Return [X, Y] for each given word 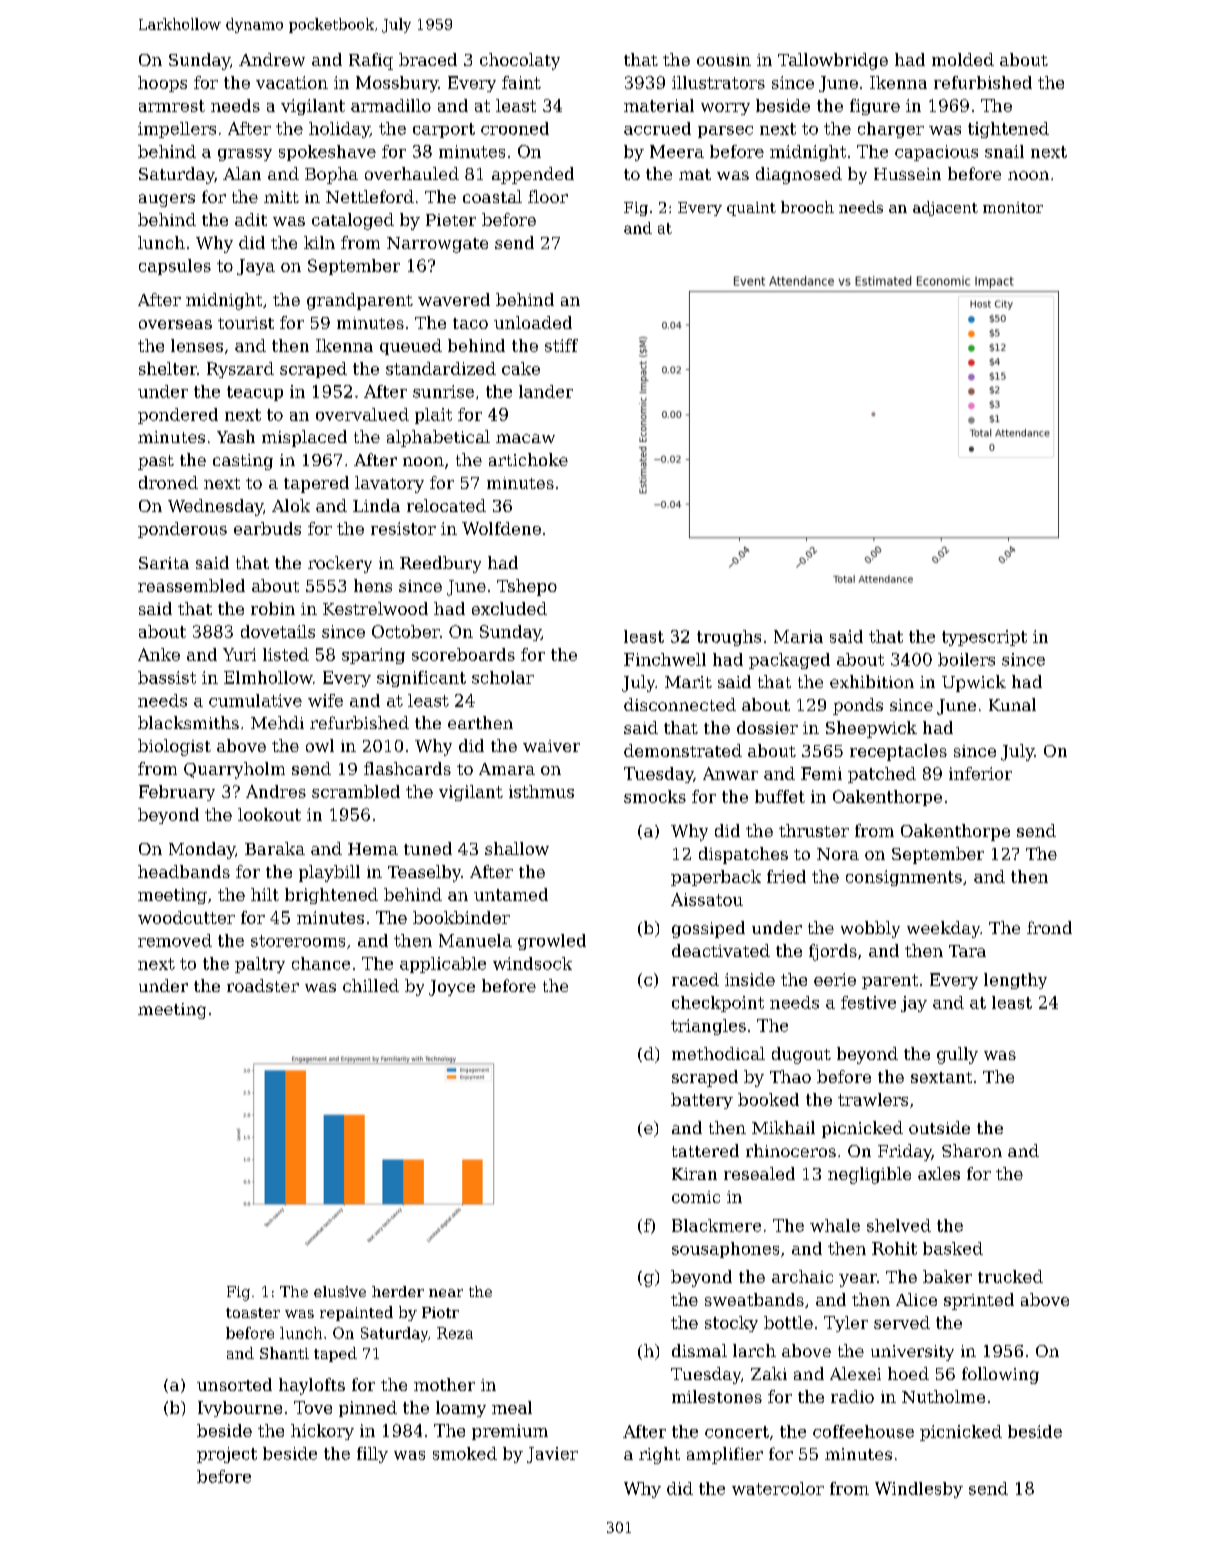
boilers [966, 659]
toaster [253, 1313]
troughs [729, 638]
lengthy [1015, 981]
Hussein [907, 174]
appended [533, 175]
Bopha [331, 175]
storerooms [298, 941]
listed [286, 654]
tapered [316, 484]
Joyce [452, 988]
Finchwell [665, 659]
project [227, 1455]
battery [702, 1101]
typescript [984, 638]
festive [868, 1002]
